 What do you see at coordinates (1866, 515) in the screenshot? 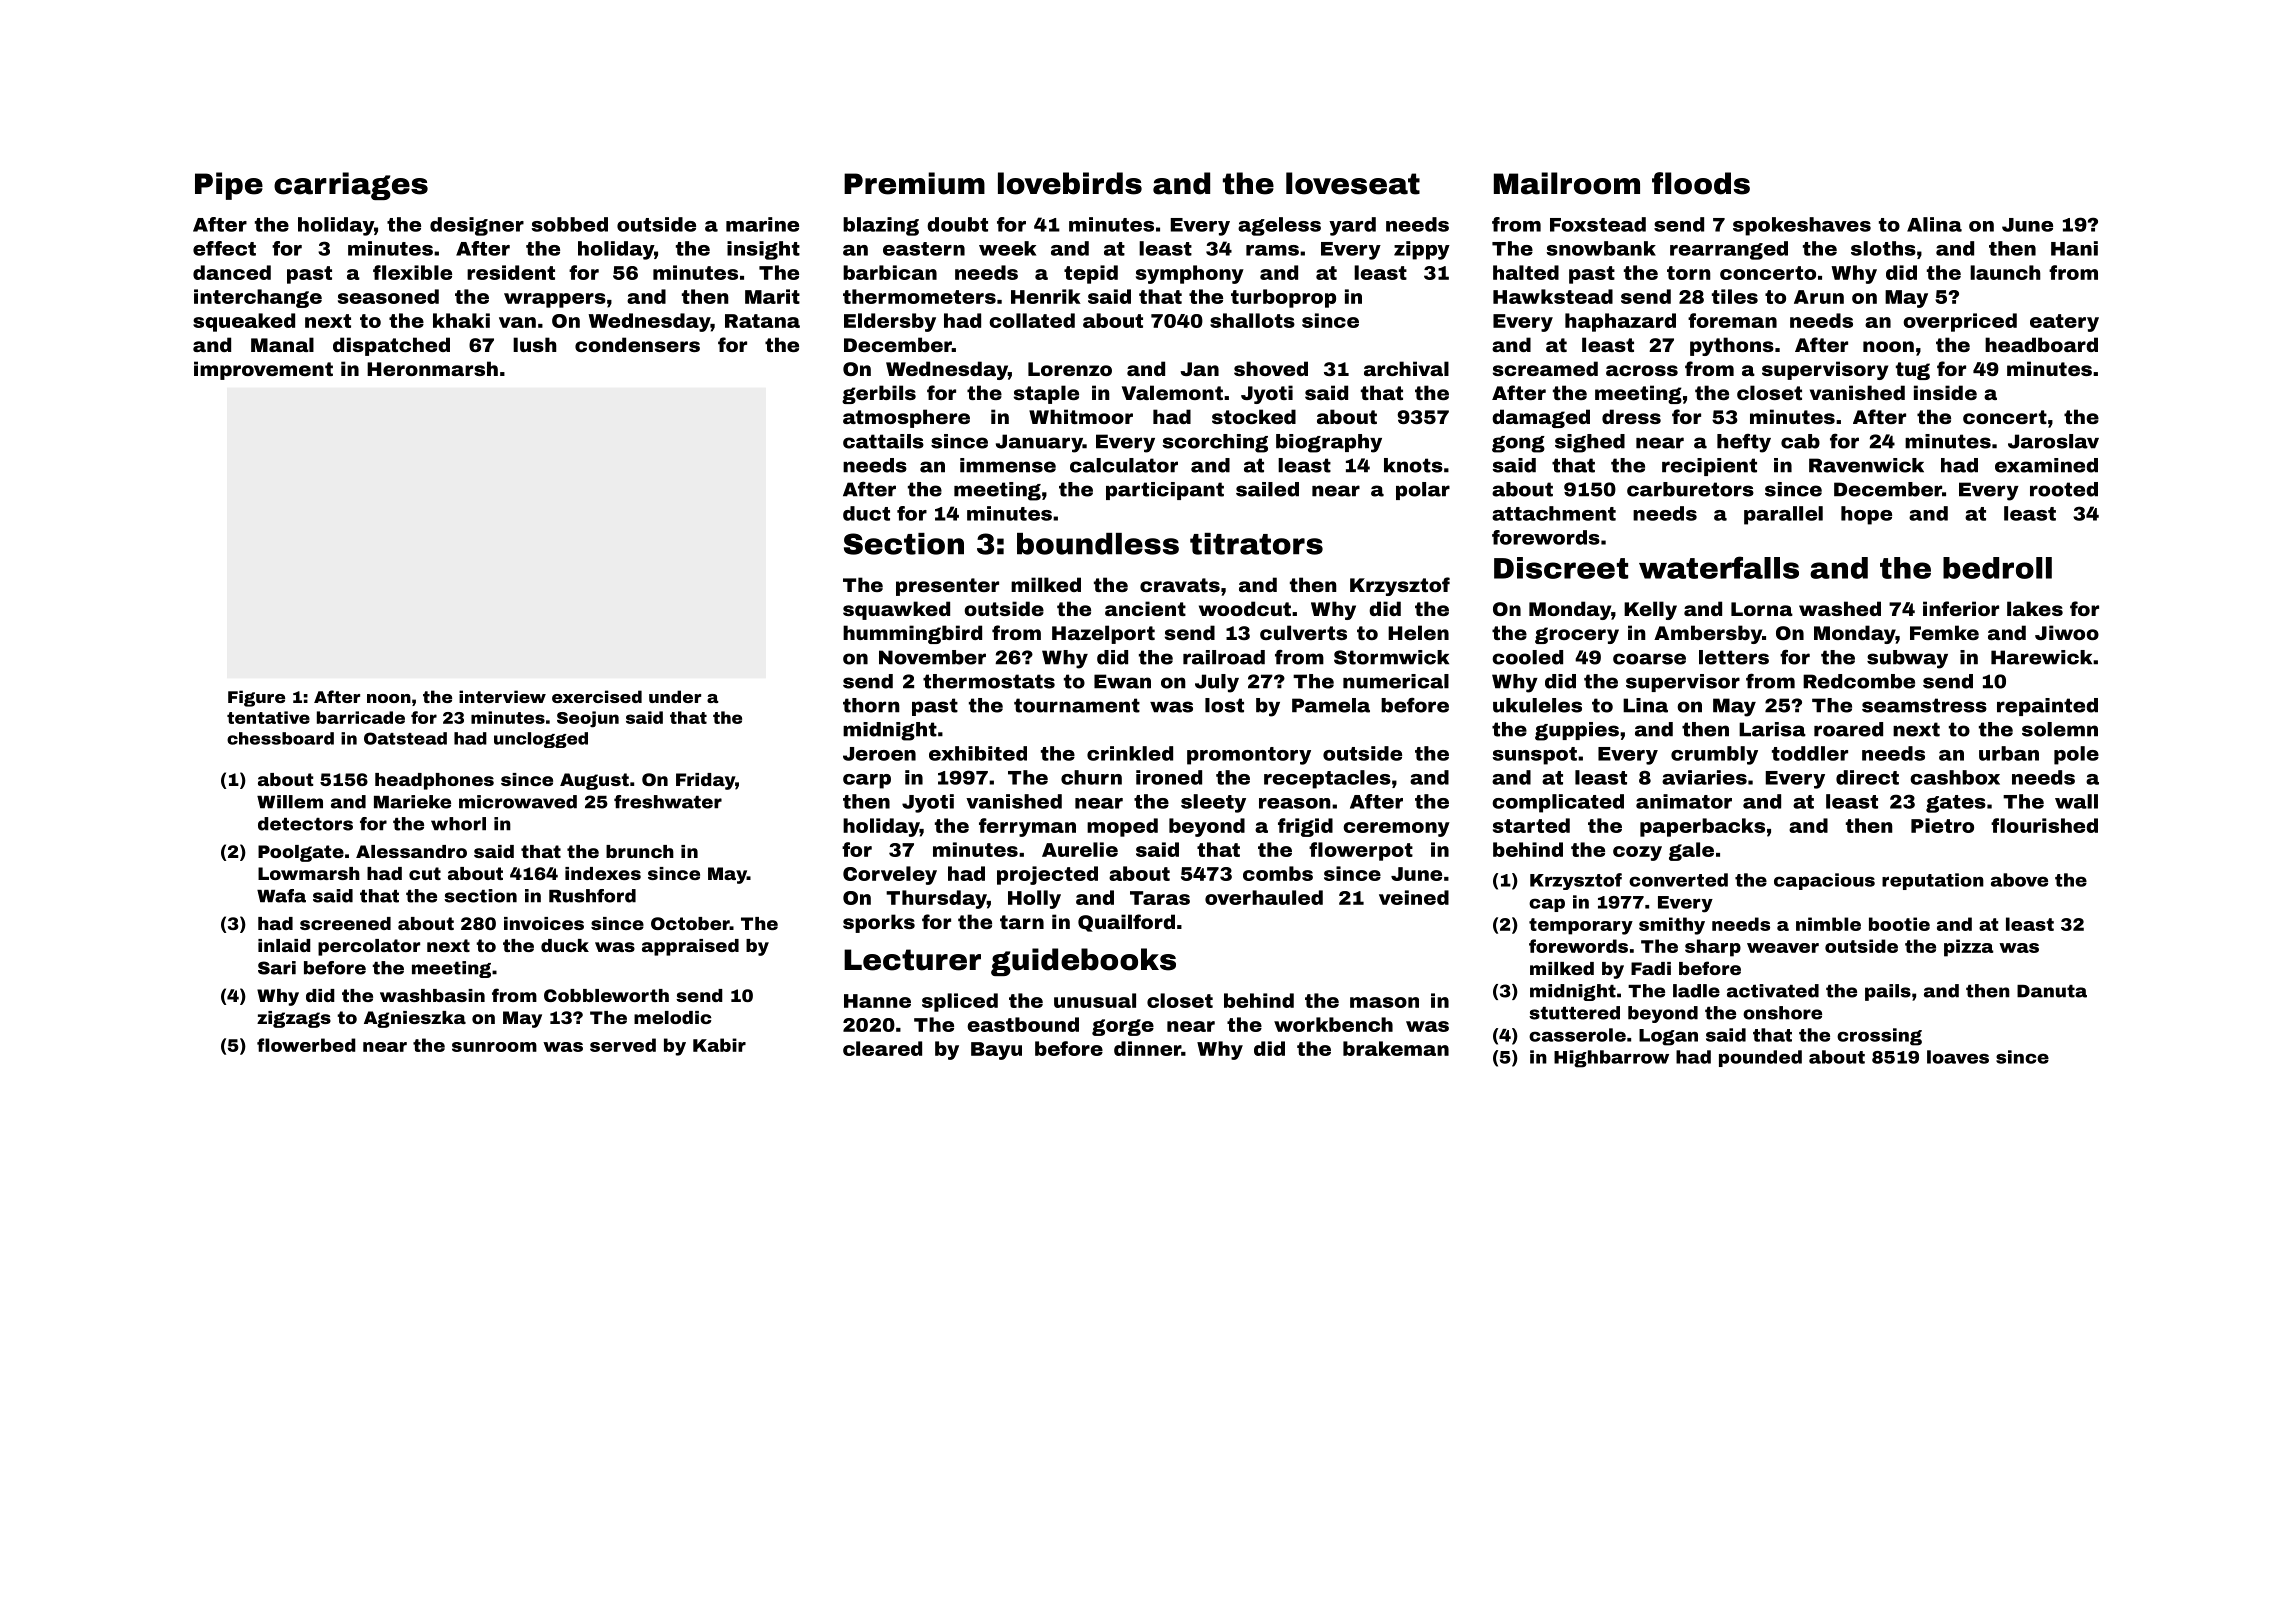
I see `hope` at bounding box center [1866, 515].
